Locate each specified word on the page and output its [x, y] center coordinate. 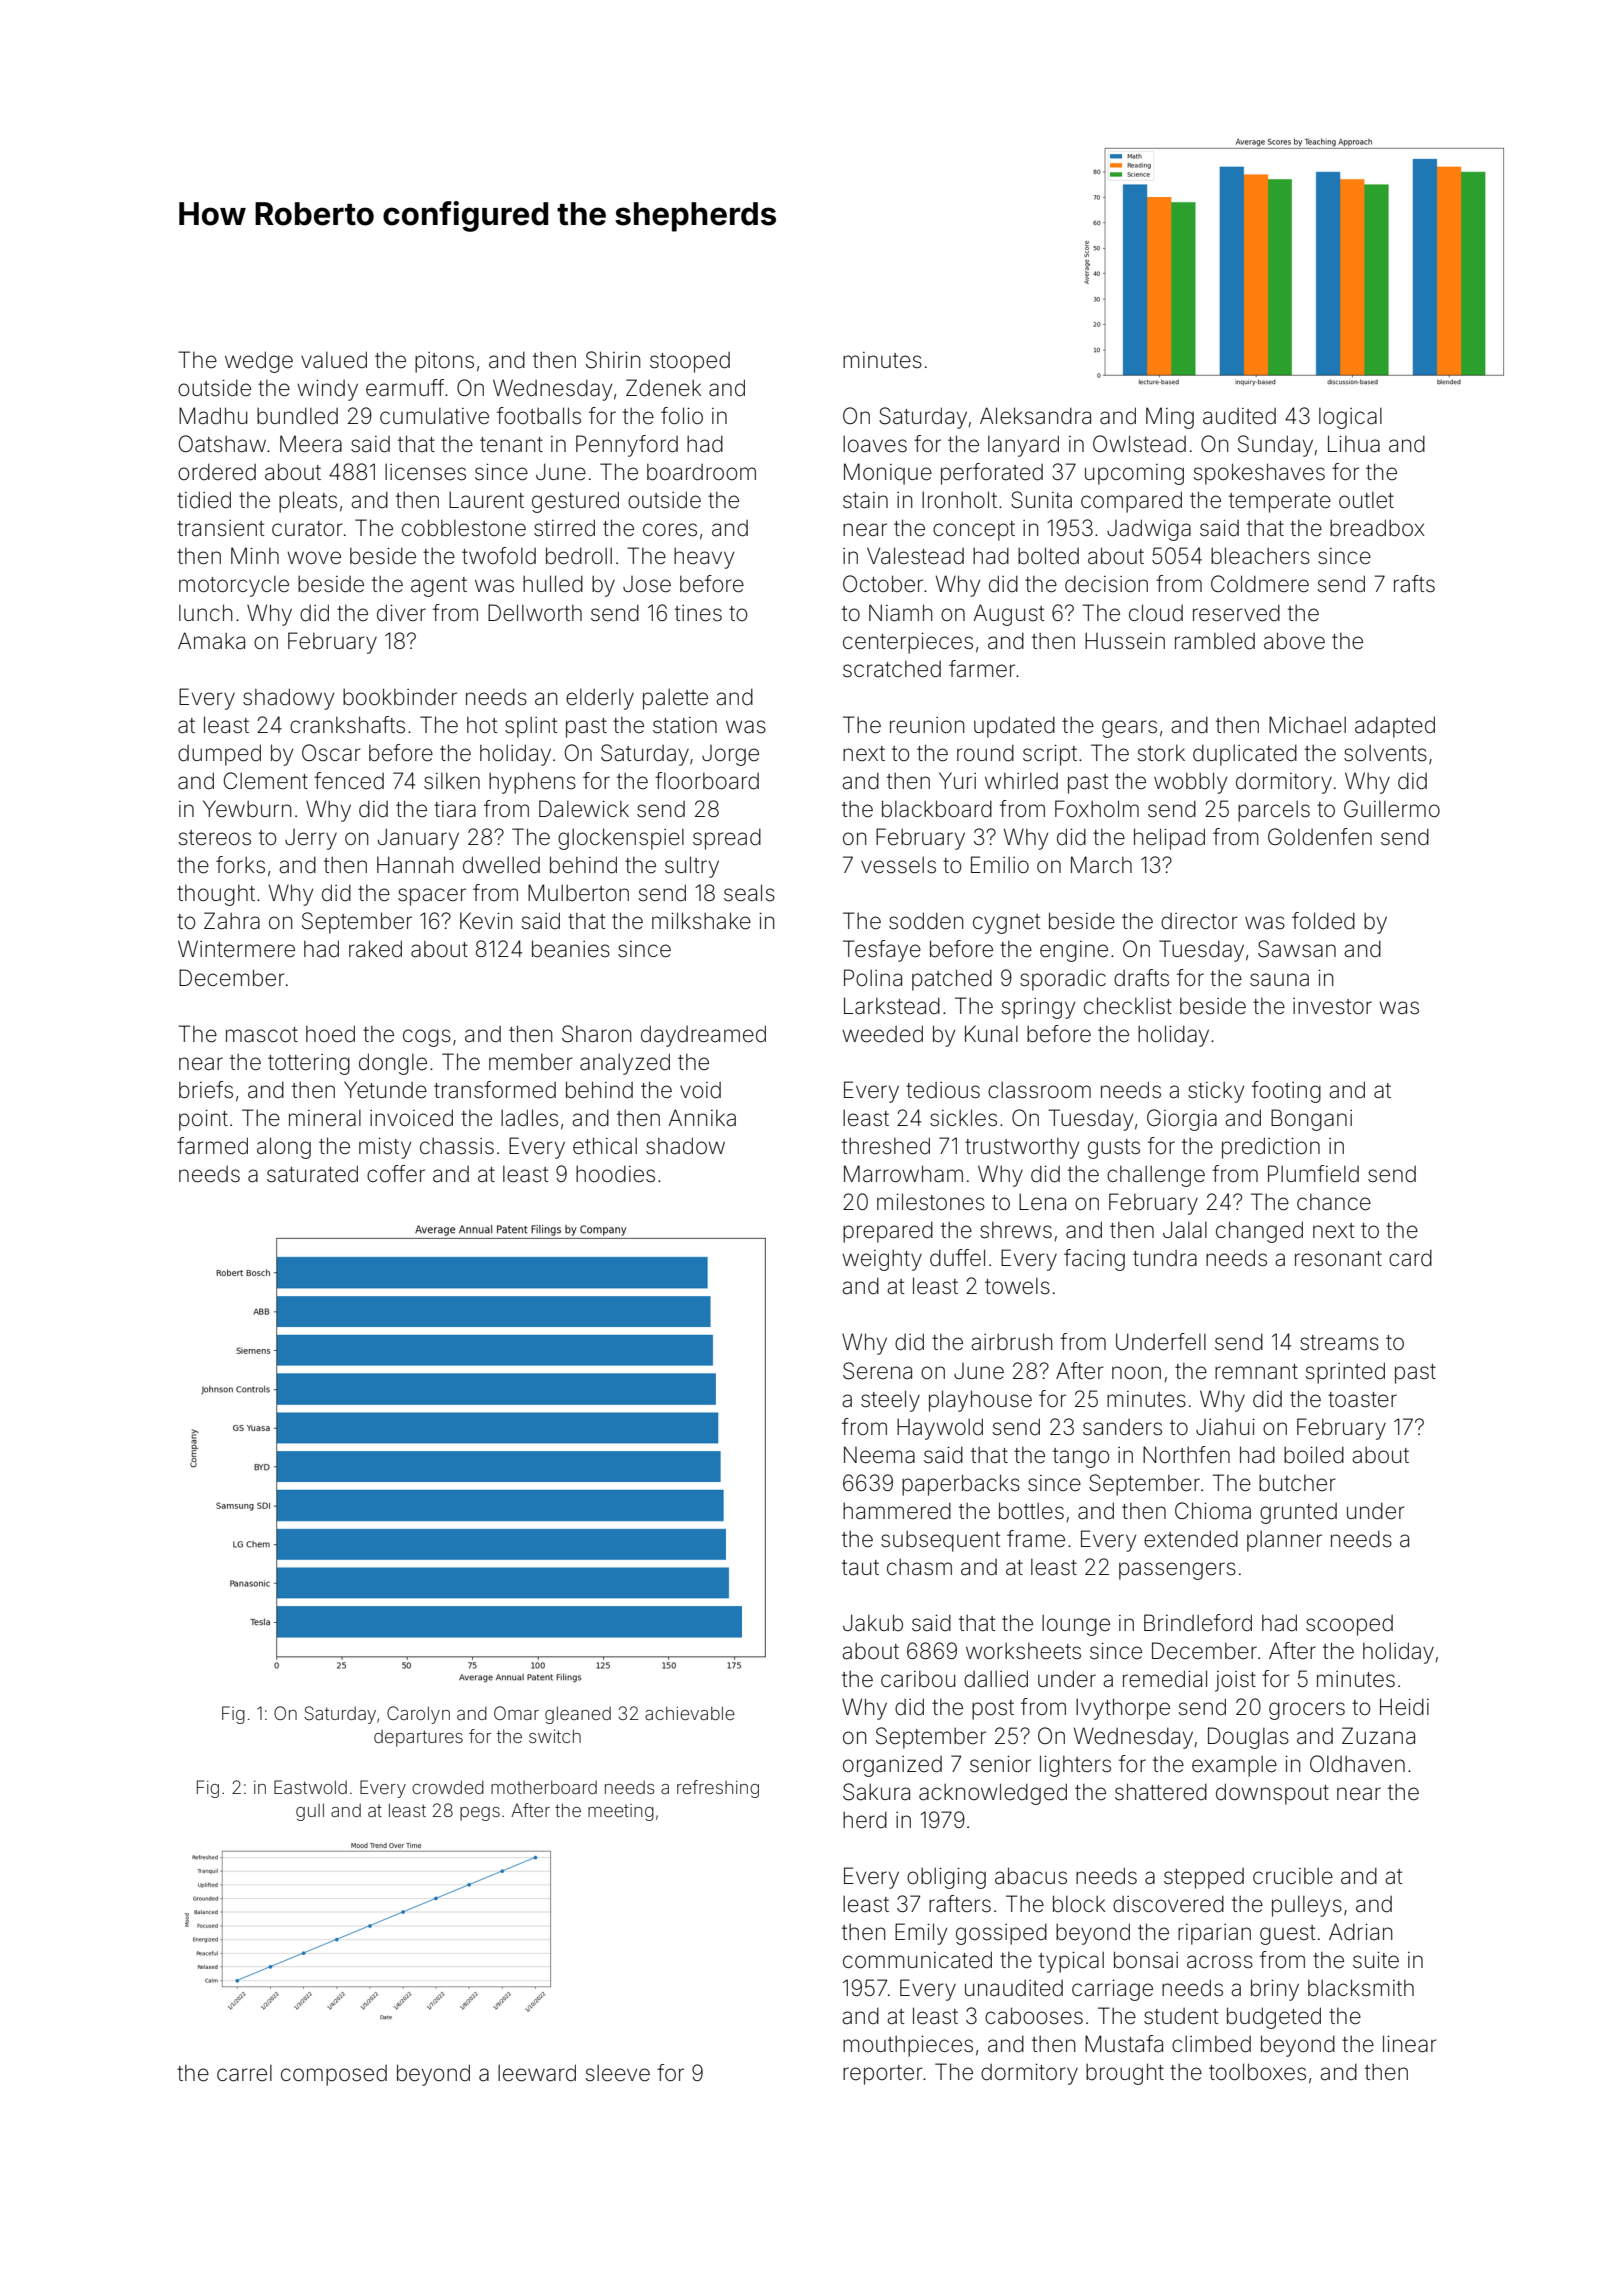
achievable [690, 1713]
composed [334, 2075]
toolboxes [1257, 2072]
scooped [1349, 1625]
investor [1332, 1006]
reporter [883, 2075]
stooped [690, 362]
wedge [259, 362]
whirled [1021, 781]
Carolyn [418, 1715]
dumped [219, 755]
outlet [1366, 500]
